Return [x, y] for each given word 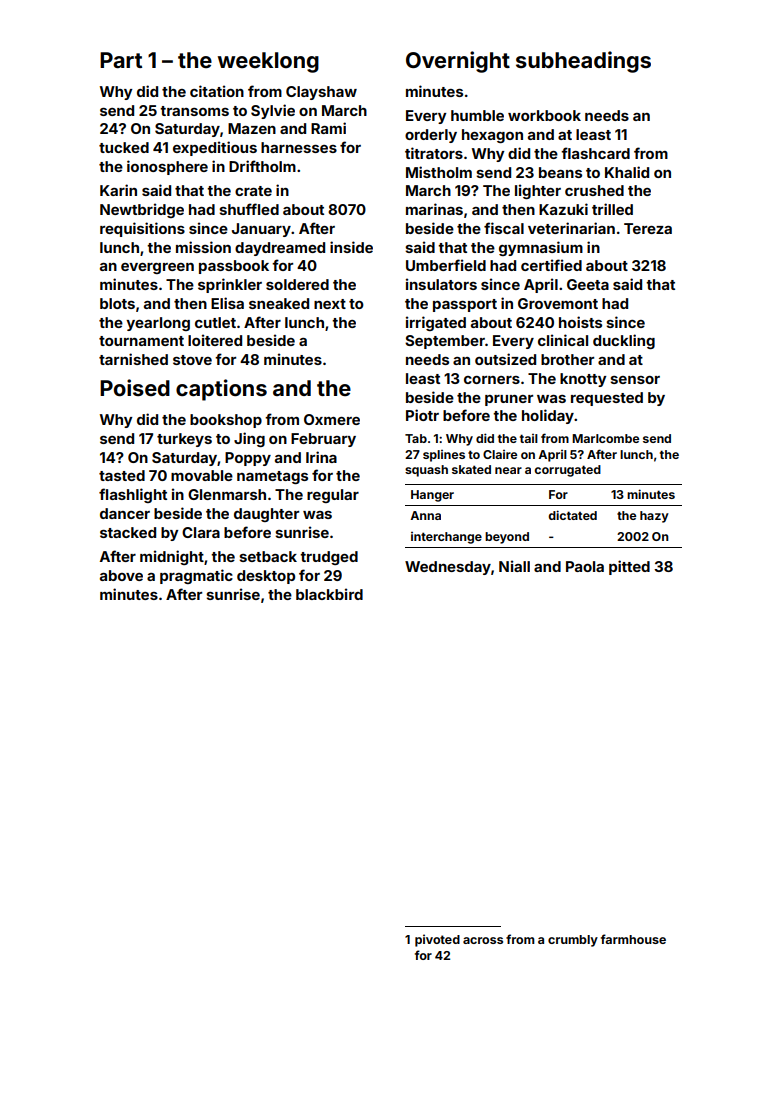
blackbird [329, 594]
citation [217, 91]
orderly [431, 136]
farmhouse [633, 939]
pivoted [437, 940]
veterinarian [571, 228]
